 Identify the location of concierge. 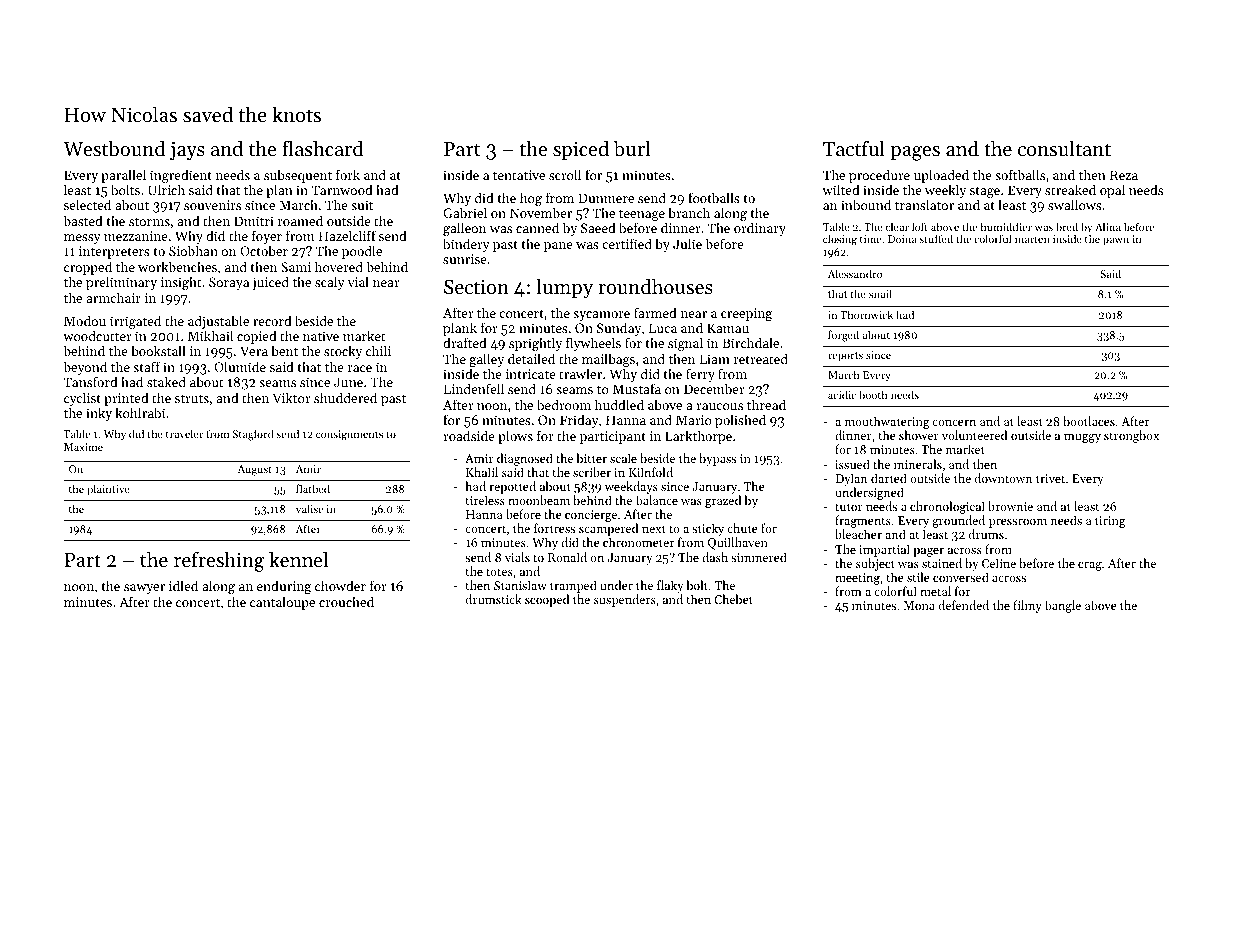
(591, 516).
